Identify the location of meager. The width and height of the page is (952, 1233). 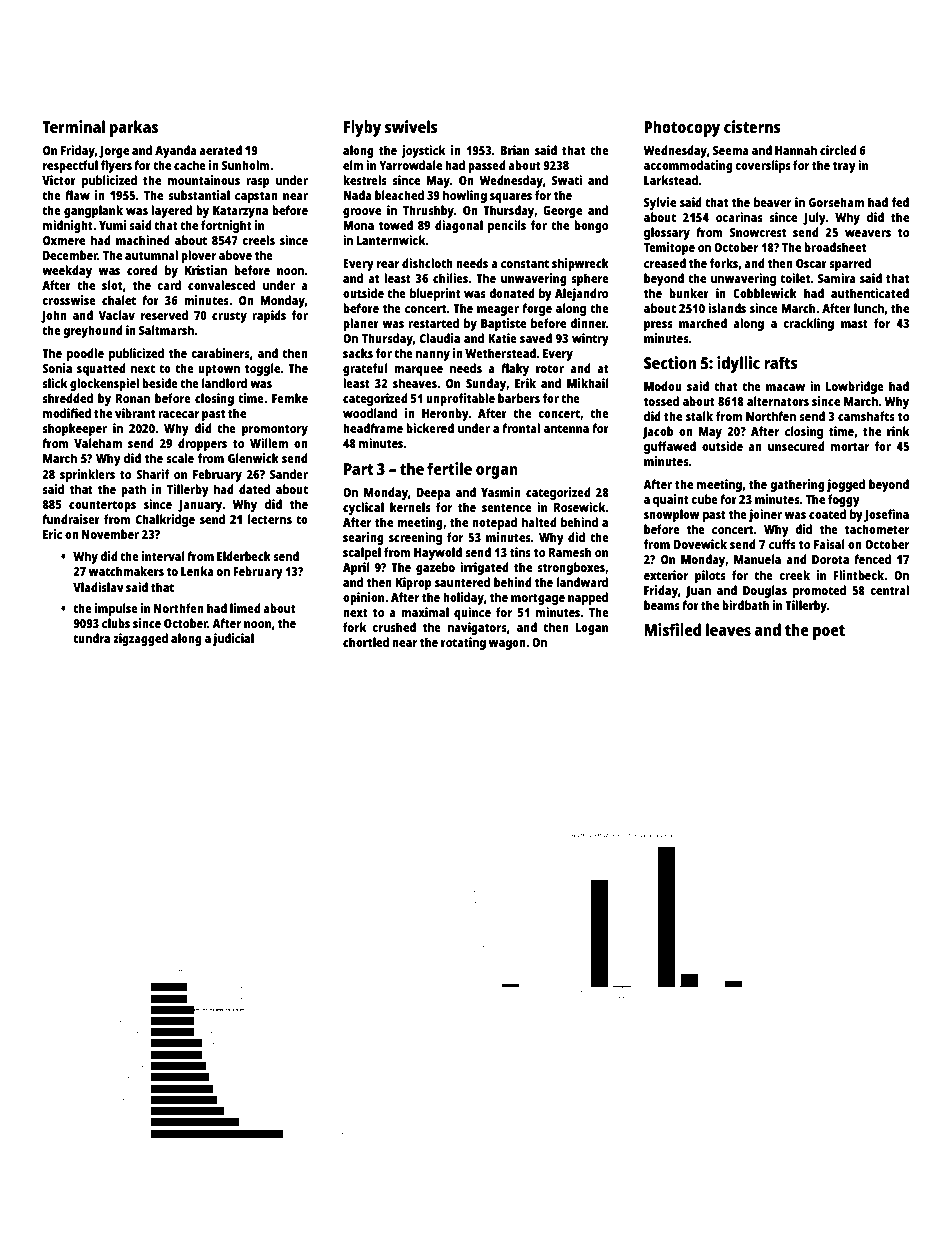
(498, 311).
